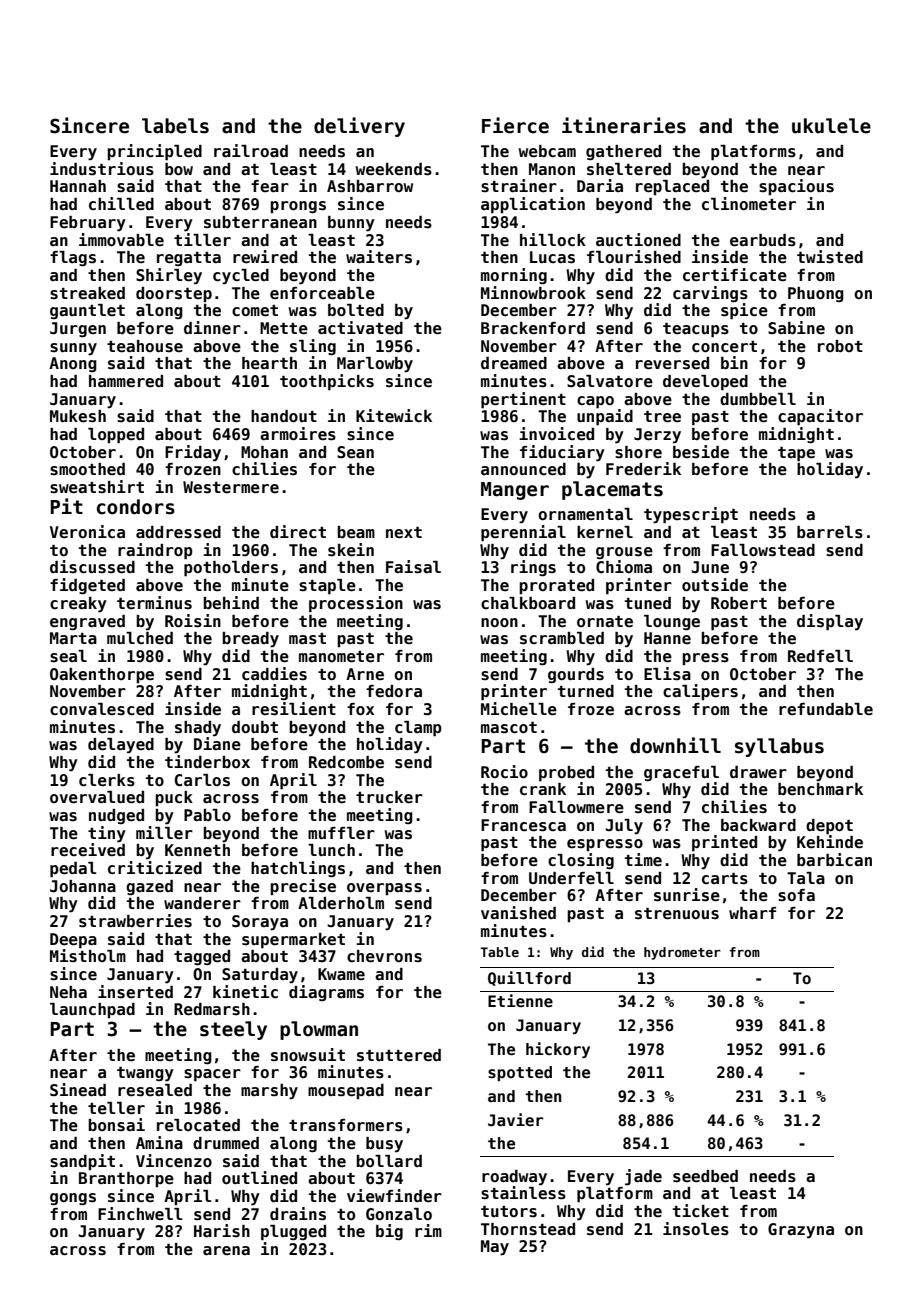 This image has width=924, height=1308. Describe the element at coordinates (801, 1231) in the image. I see `Grazyna` at that location.
